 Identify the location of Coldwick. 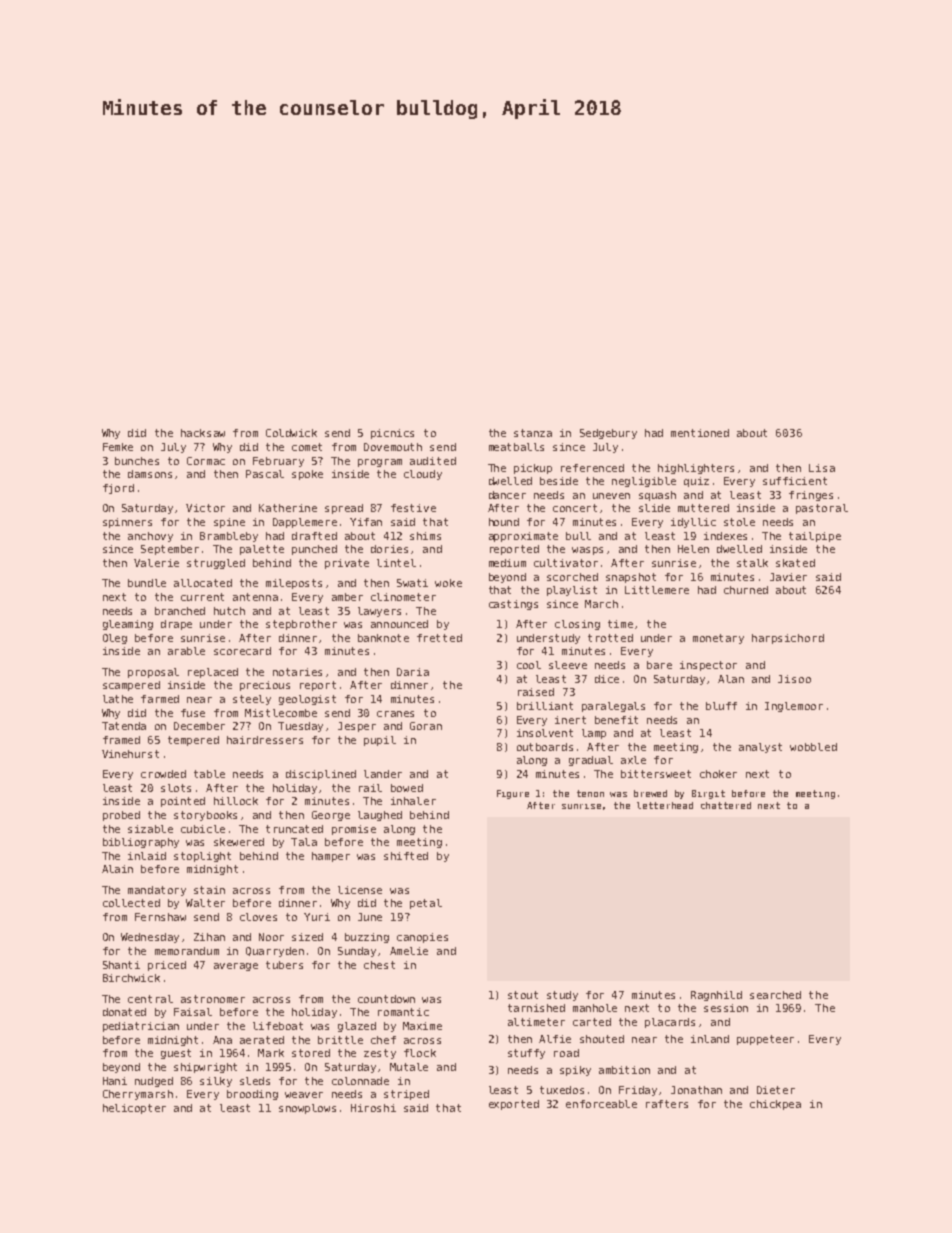
(291, 433).
